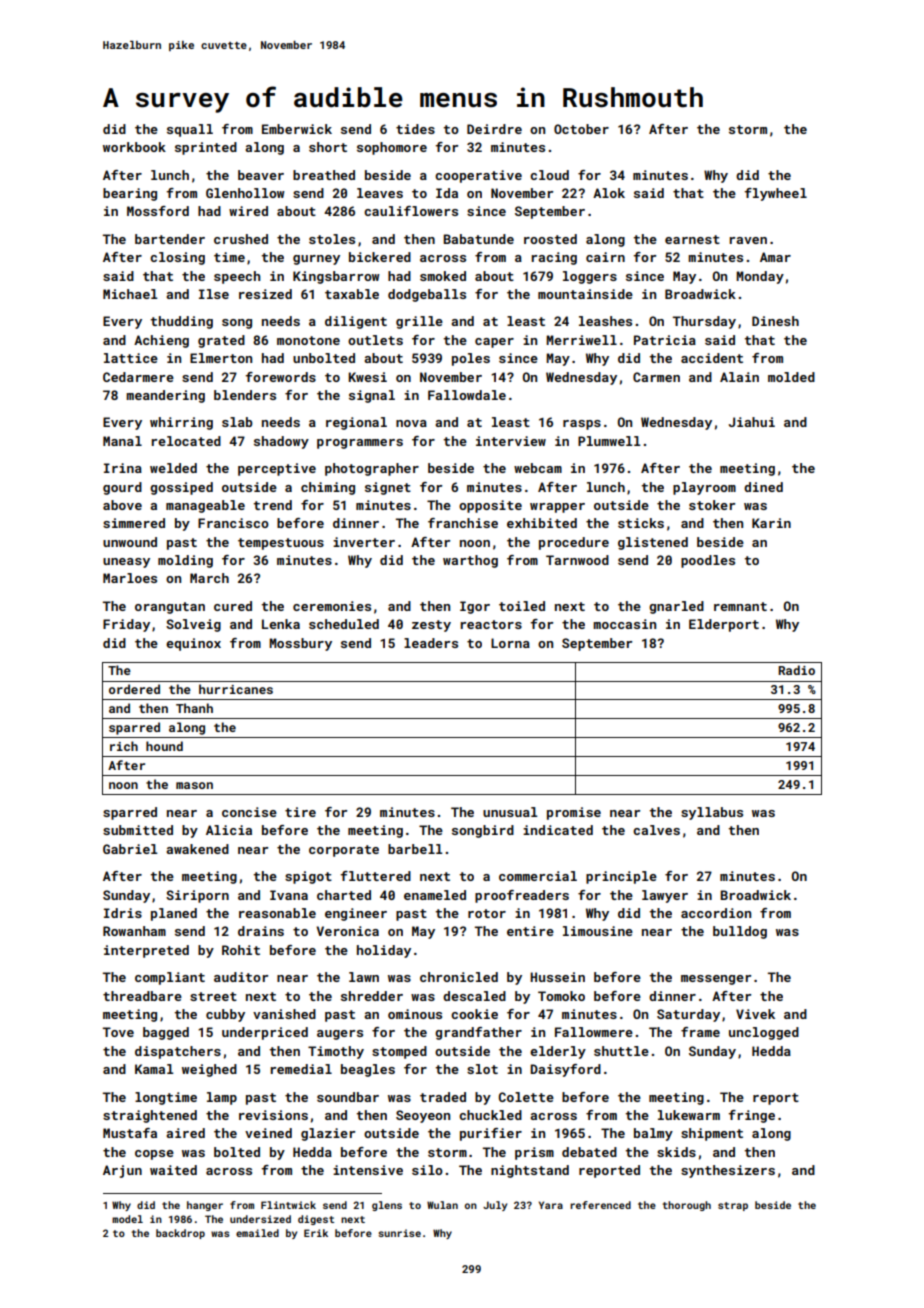  I want to click on flywheel, so click(775, 194).
